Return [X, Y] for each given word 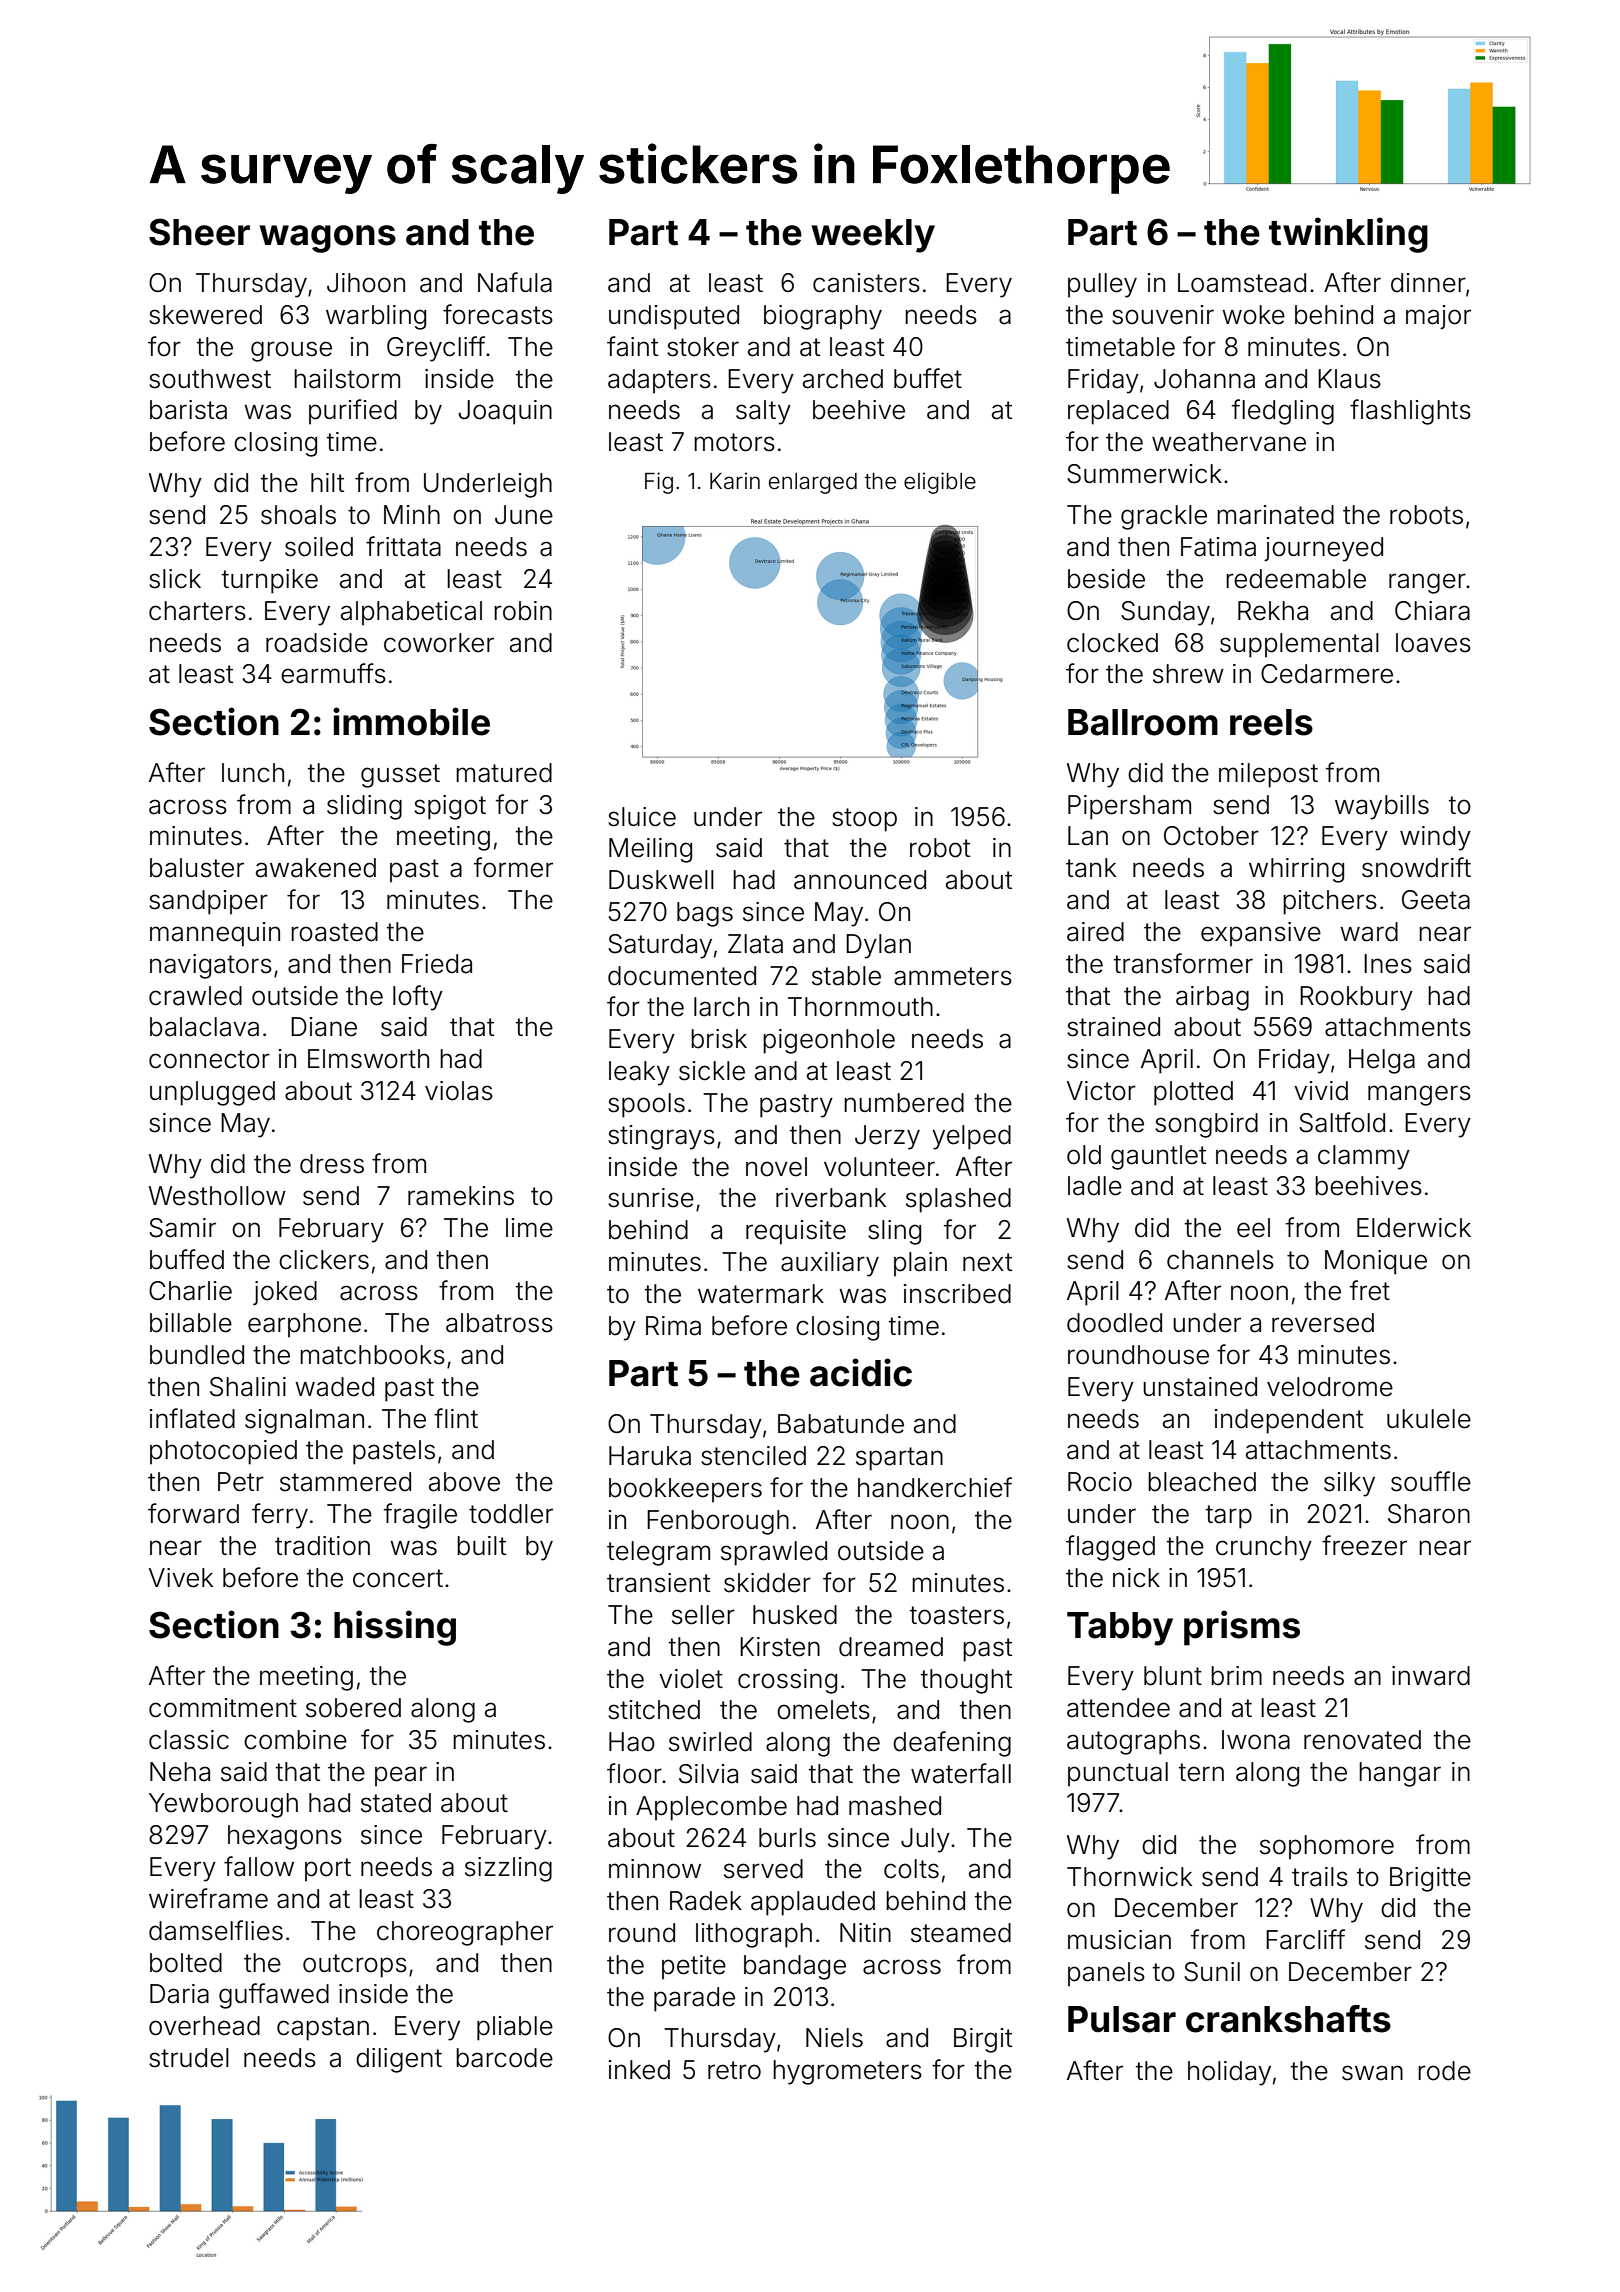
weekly [873, 236]
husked [795, 1615]
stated [396, 1803]
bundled [197, 1355]
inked [639, 2070]
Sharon [1429, 1514]
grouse [291, 351]
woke [1253, 315]
